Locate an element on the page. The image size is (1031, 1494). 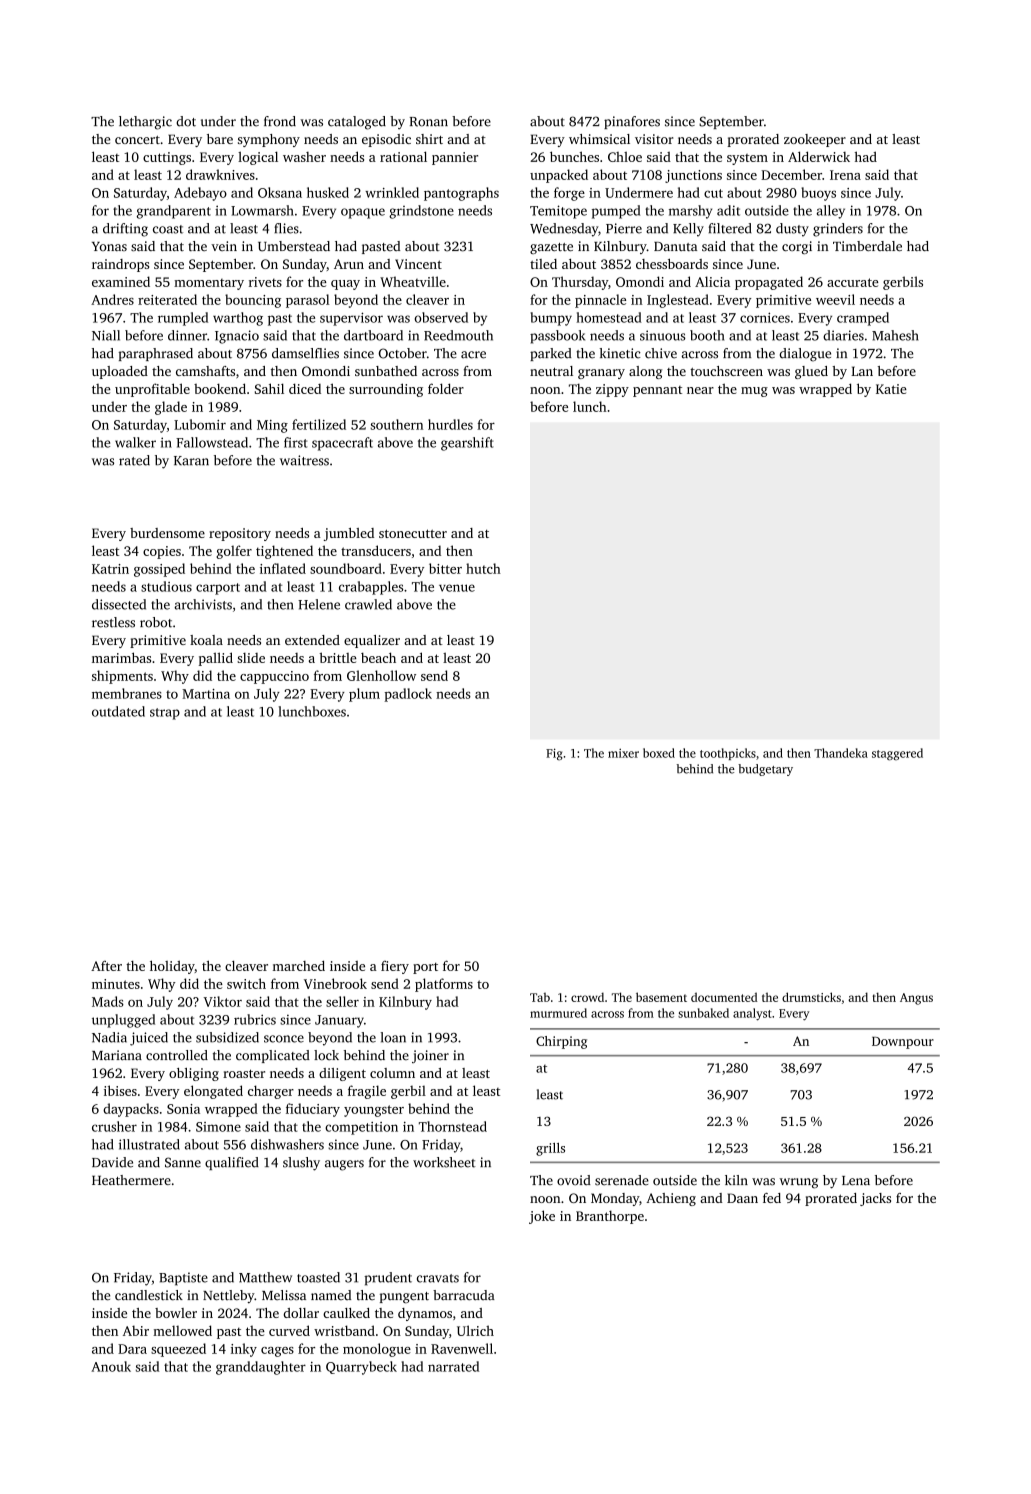
corgi is located at coordinates (797, 247).
